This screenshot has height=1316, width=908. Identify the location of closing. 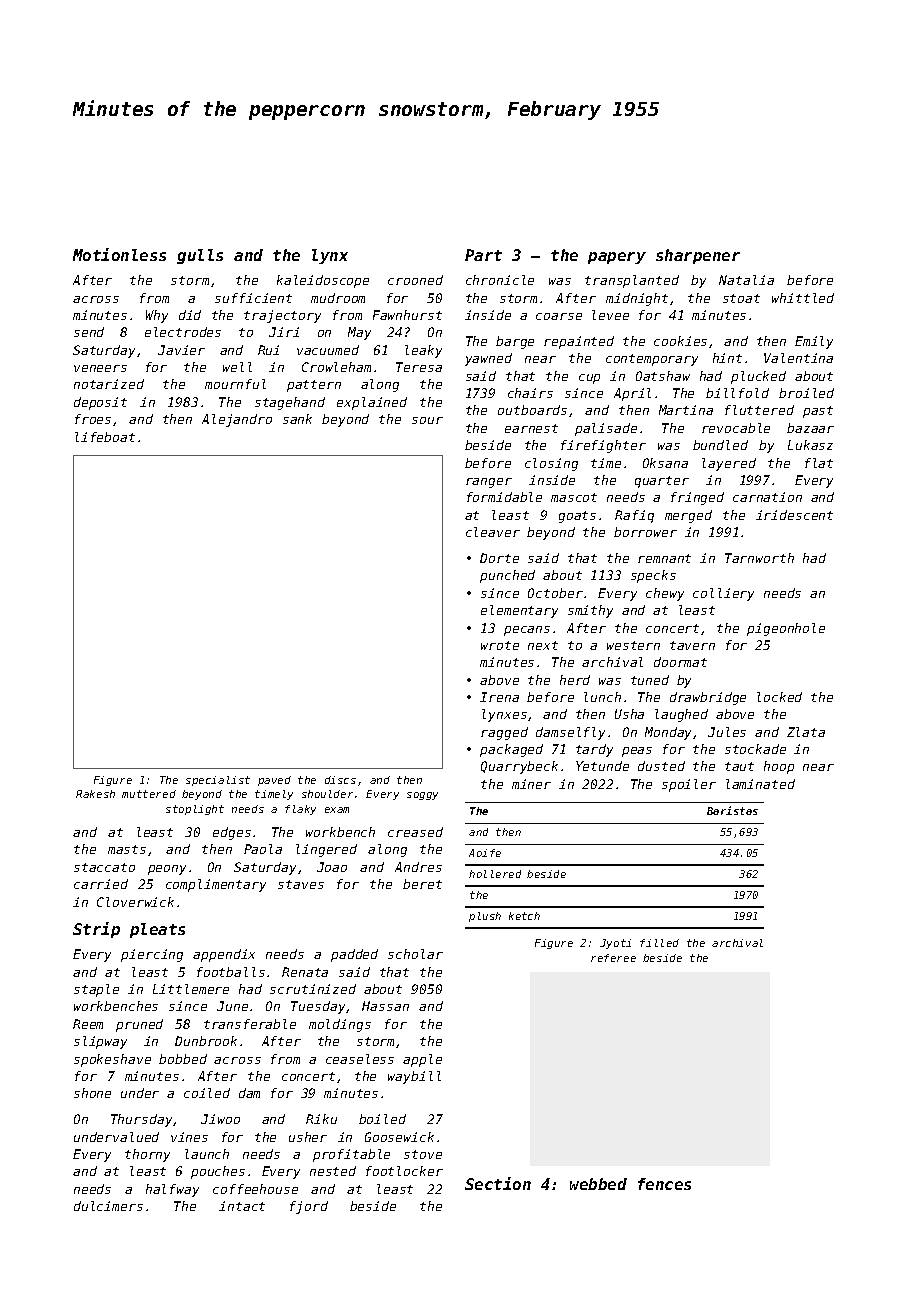
(551, 464).
